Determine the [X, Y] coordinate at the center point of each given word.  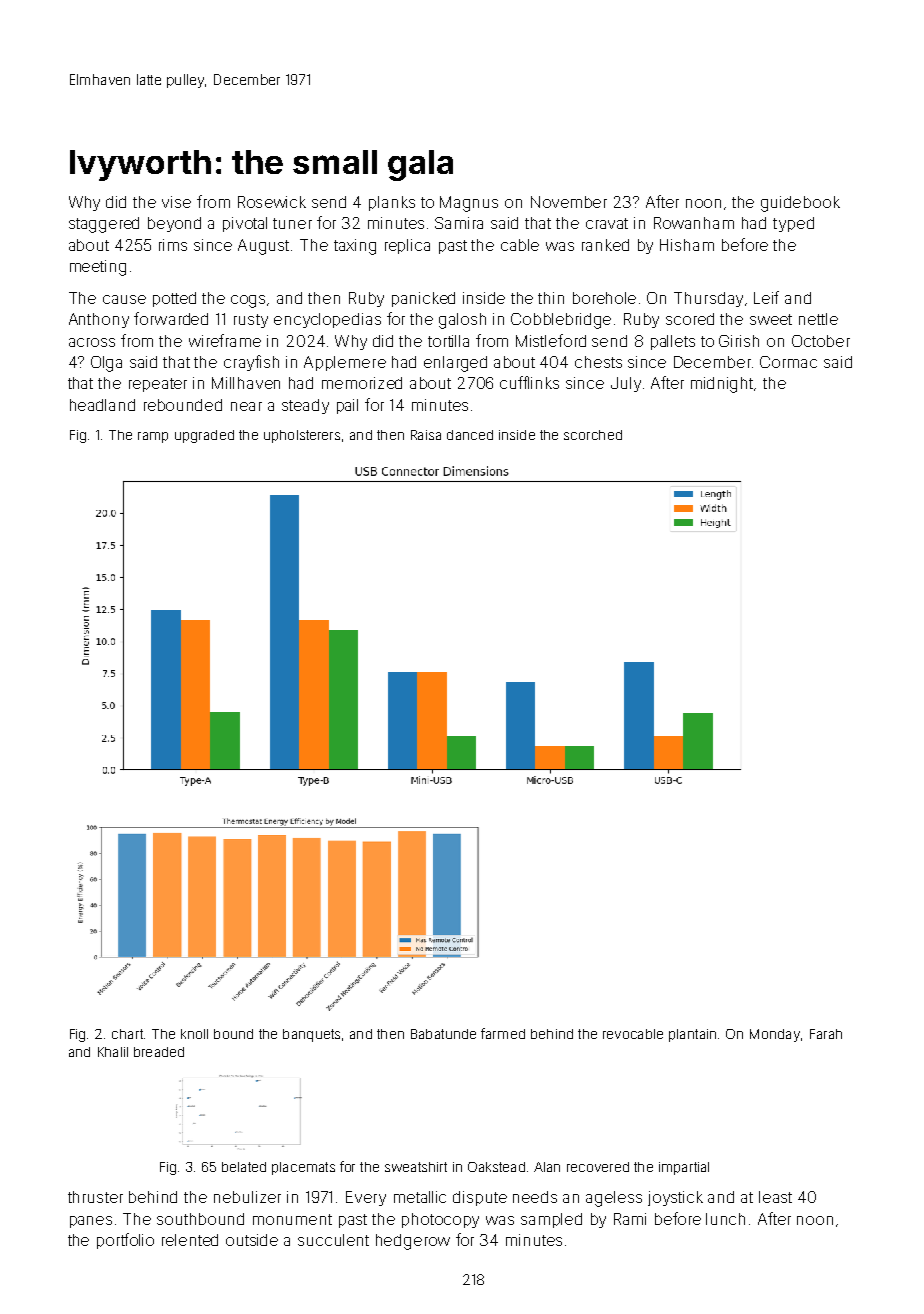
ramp [153, 437]
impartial [684, 1168]
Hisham [687, 245]
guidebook [800, 204]
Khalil [113, 1052]
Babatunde [443, 1034]
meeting [98, 268]
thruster [95, 1197]
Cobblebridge [561, 321]
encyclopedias [327, 320]
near [246, 406]
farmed [503, 1033]
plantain [692, 1035]
